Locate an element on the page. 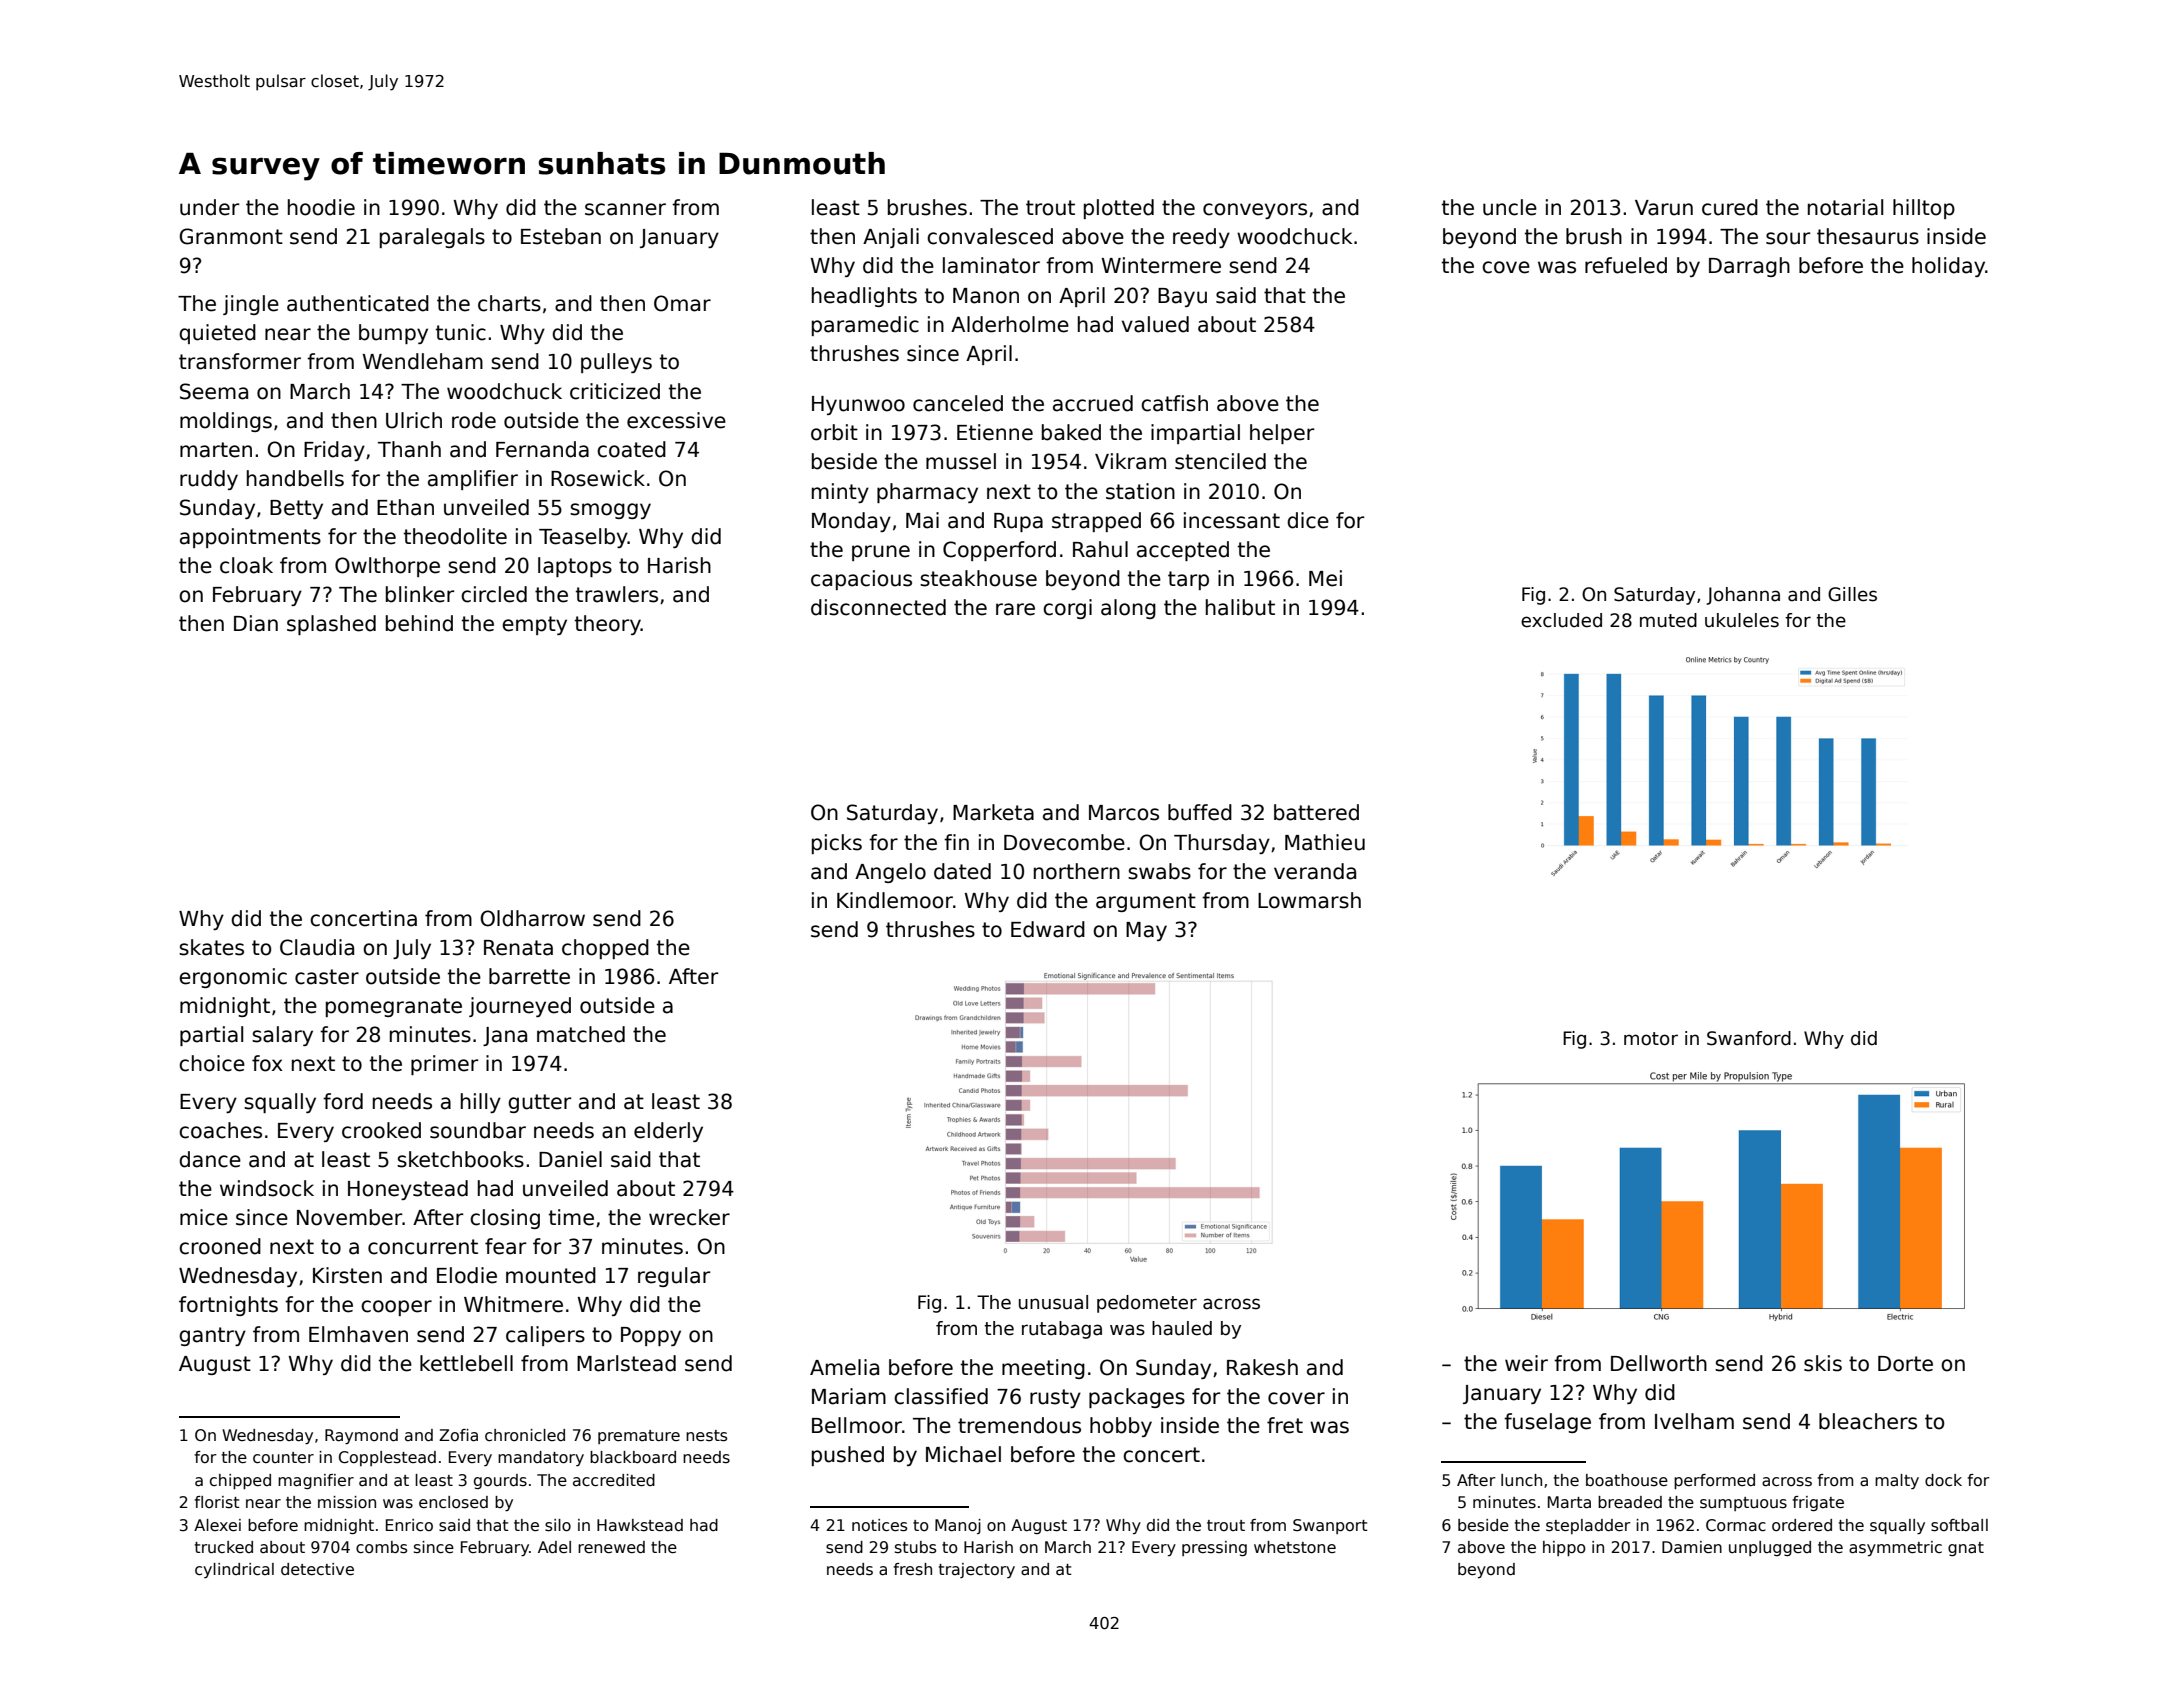 The width and height of the page is (2178, 1683). halibut is located at coordinates (1240, 607).
